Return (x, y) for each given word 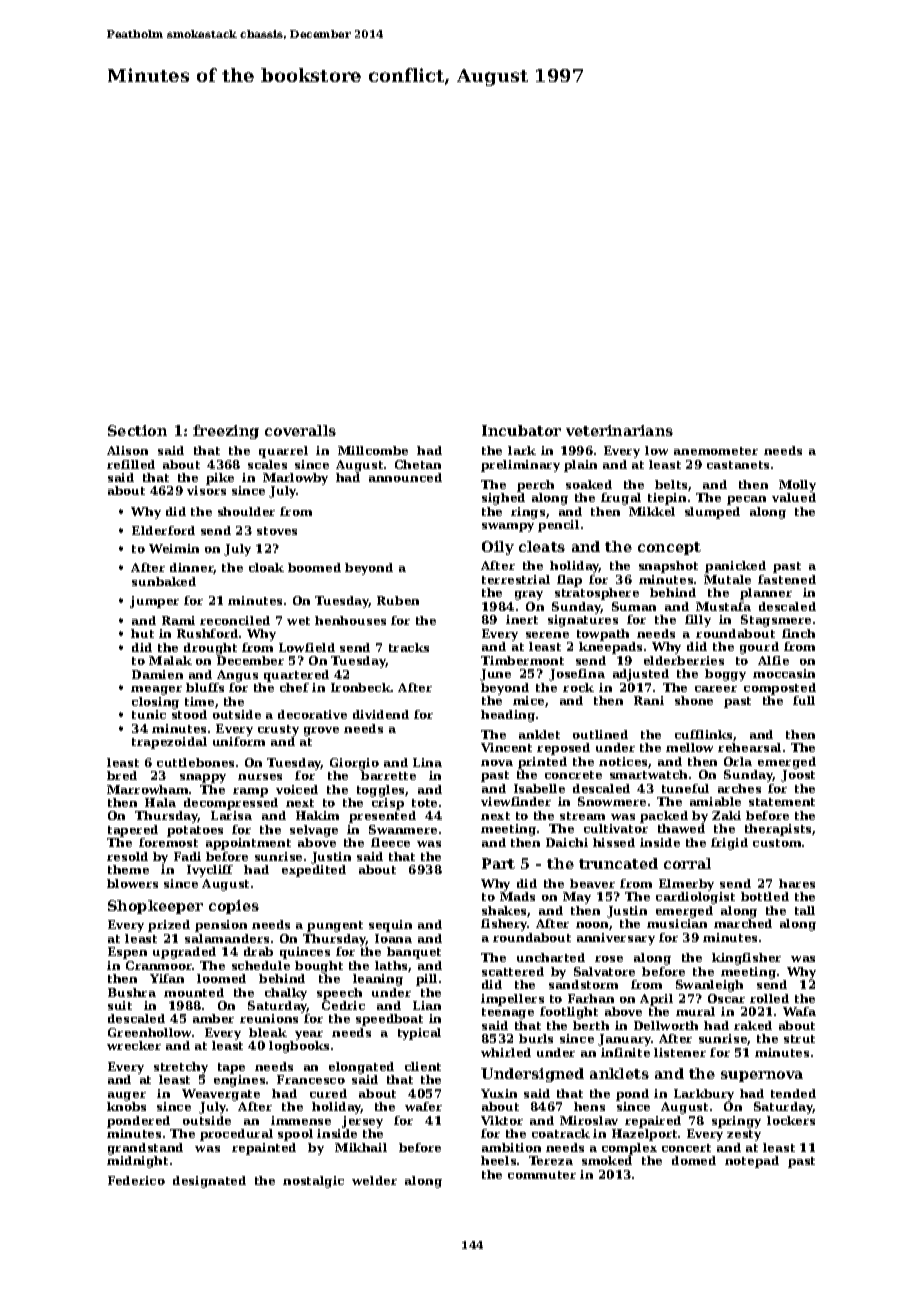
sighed (503, 499)
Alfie (773, 660)
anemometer (716, 451)
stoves (277, 531)
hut (142, 633)
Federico (136, 1180)
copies (234, 907)
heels (498, 1160)
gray (529, 595)
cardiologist (695, 898)
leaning (378, 980)
